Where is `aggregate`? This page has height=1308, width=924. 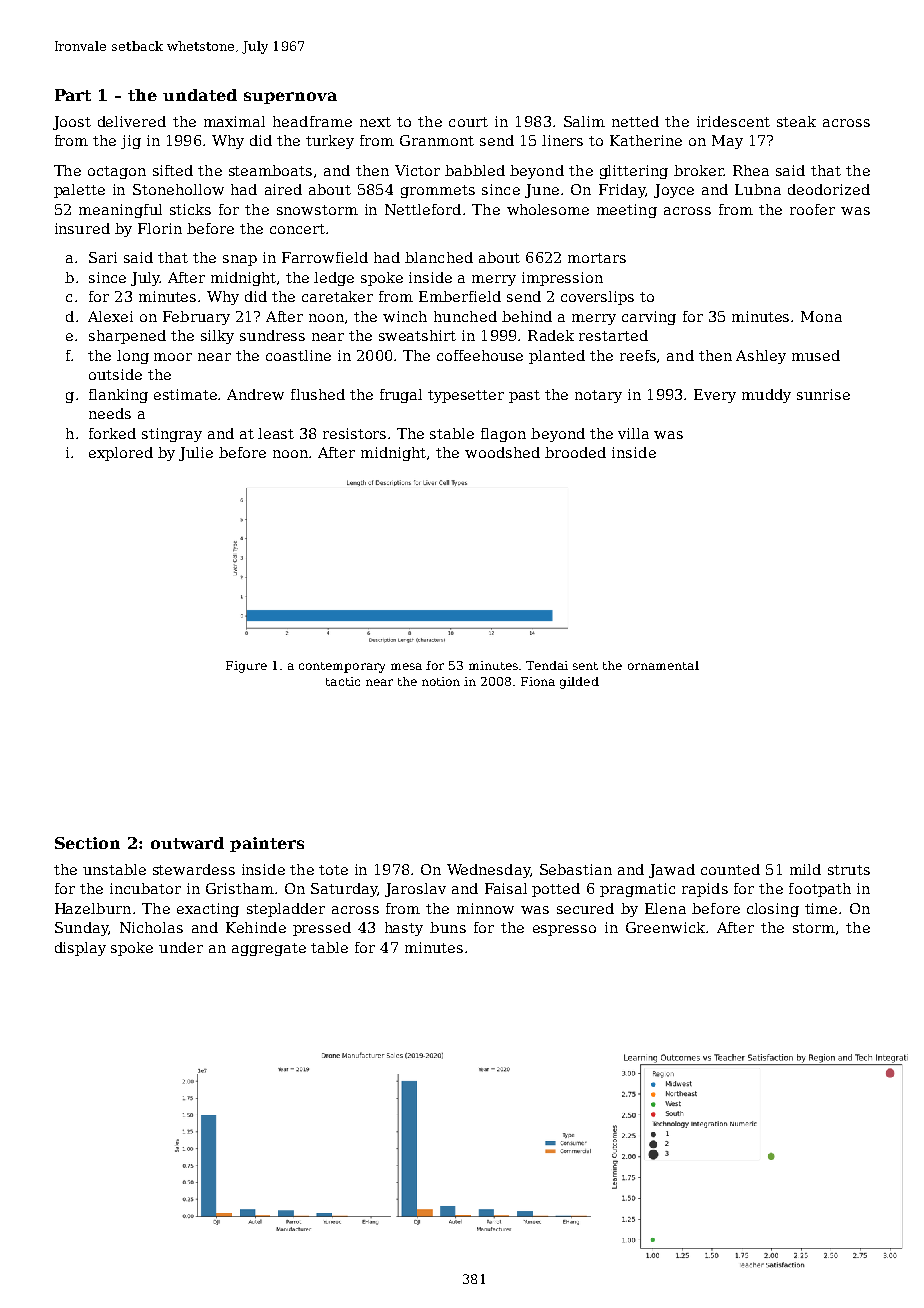
aggregate is located at coordinates (269, 949).
